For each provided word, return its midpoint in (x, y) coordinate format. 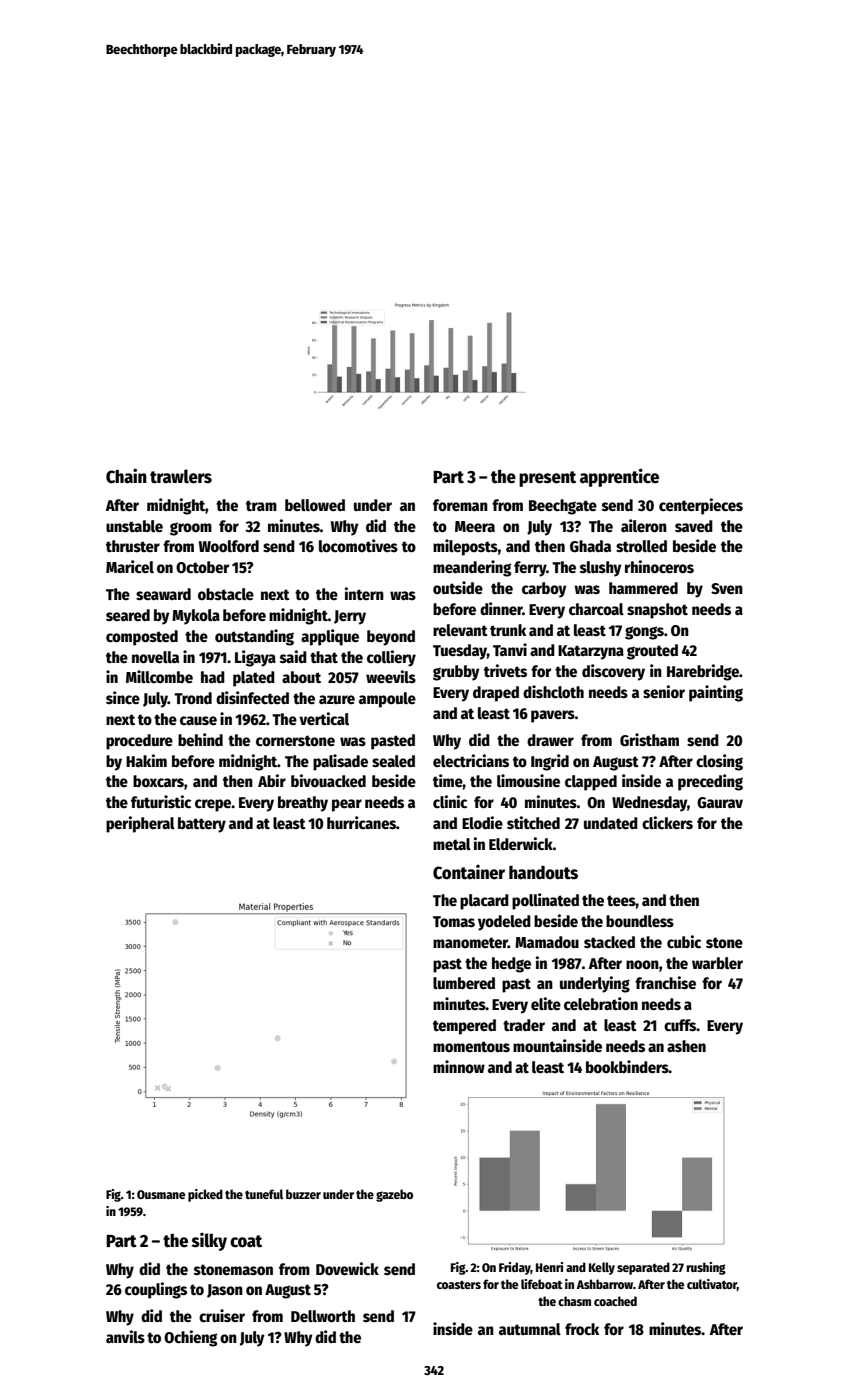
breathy (303, 804)
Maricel (130, 567)
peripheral (140, 824)
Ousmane (161, 1194)
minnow (459, 1067)
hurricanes (361, 823)
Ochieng (190, 1338)
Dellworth (323, 1316)
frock (582, 1329)
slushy (600, 569)
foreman (460, 505)
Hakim (146, 760)
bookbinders (627, 1066)
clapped (591, 783)
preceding (710, 782)
